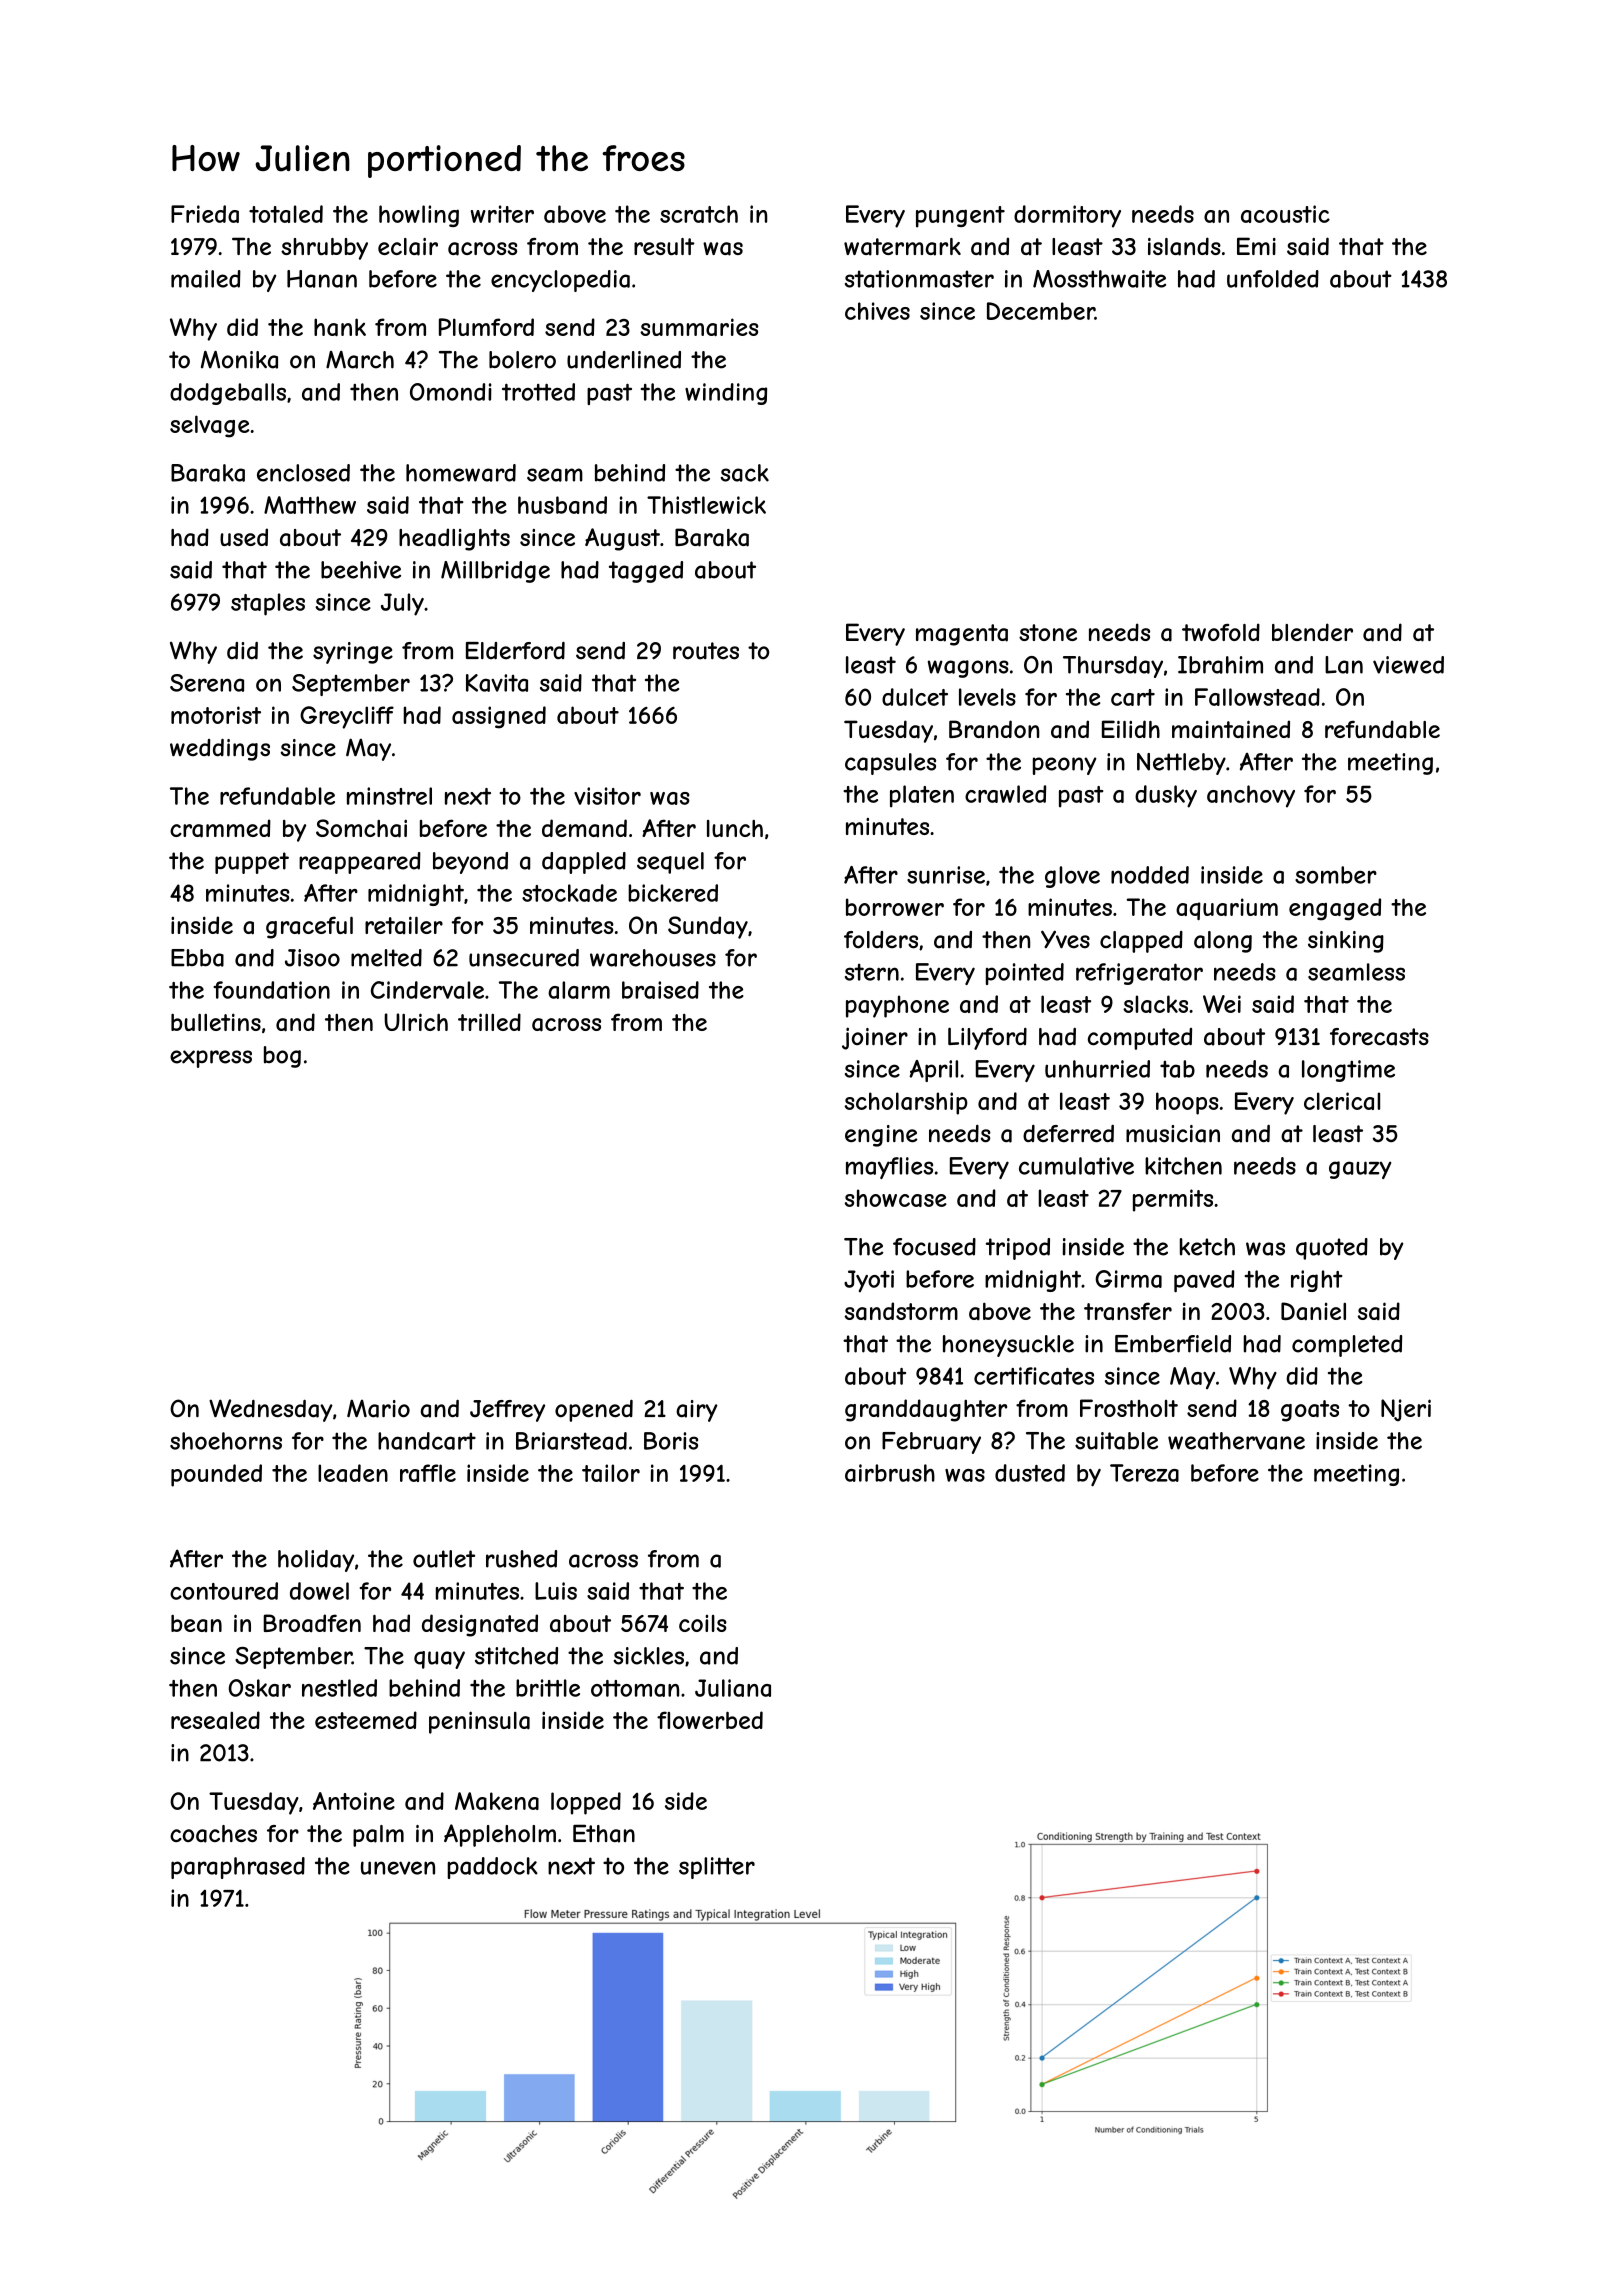 The height and width of the document is (2292, 1620). I want to click on syringe, so click(353, 653).
